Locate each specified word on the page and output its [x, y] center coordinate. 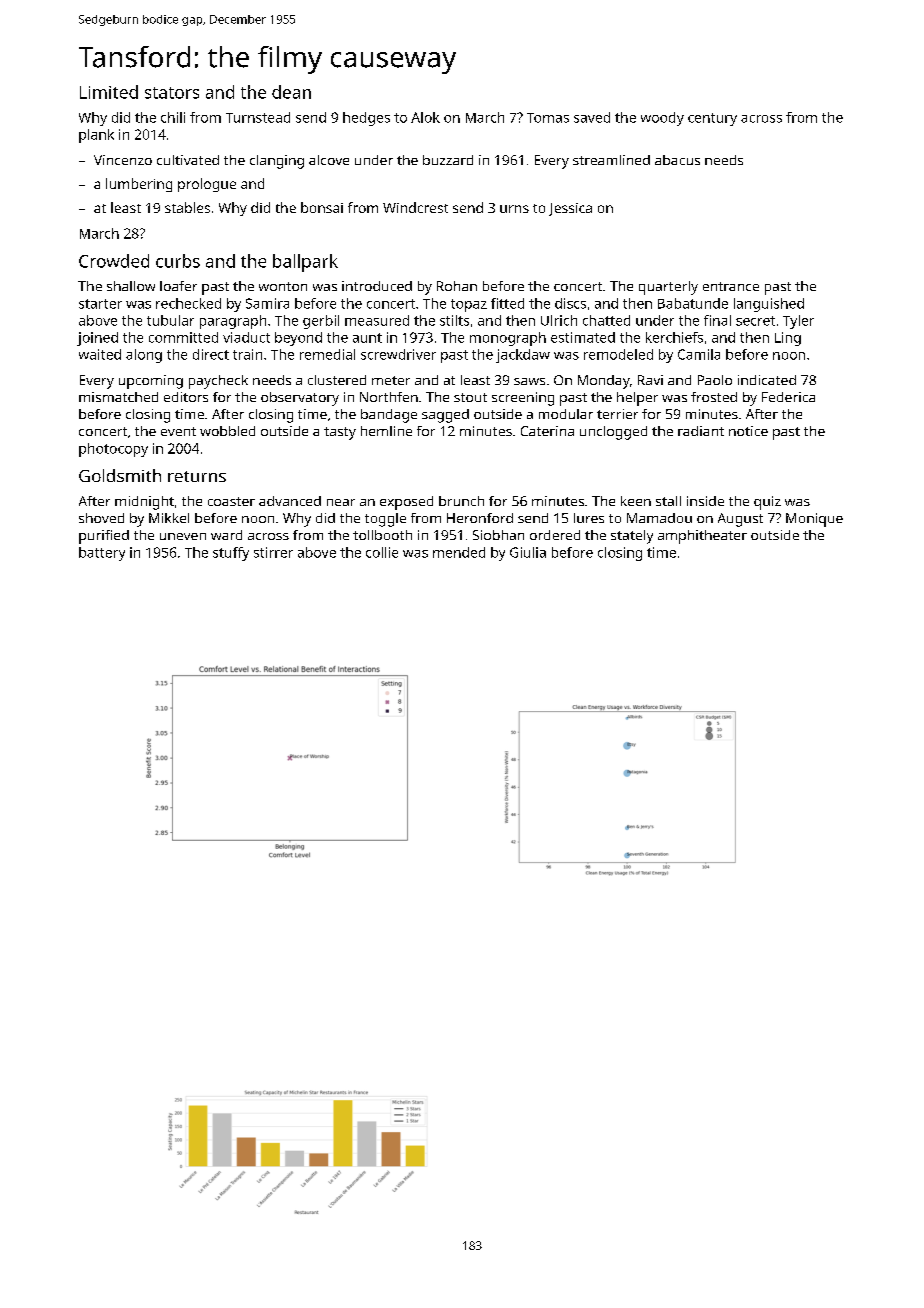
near [341, 502]
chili [173, 117]
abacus [677, 160]
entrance [731, 286]
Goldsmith [120, 475]
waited [100, 354]
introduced [377, 286]
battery [102, 554]
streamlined [611, 160]
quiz [767, 503]
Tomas [548, 118]
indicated [767, 380]
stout [470, 397]
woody [662, 119]
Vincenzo [123, 160]
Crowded [114, 261]
